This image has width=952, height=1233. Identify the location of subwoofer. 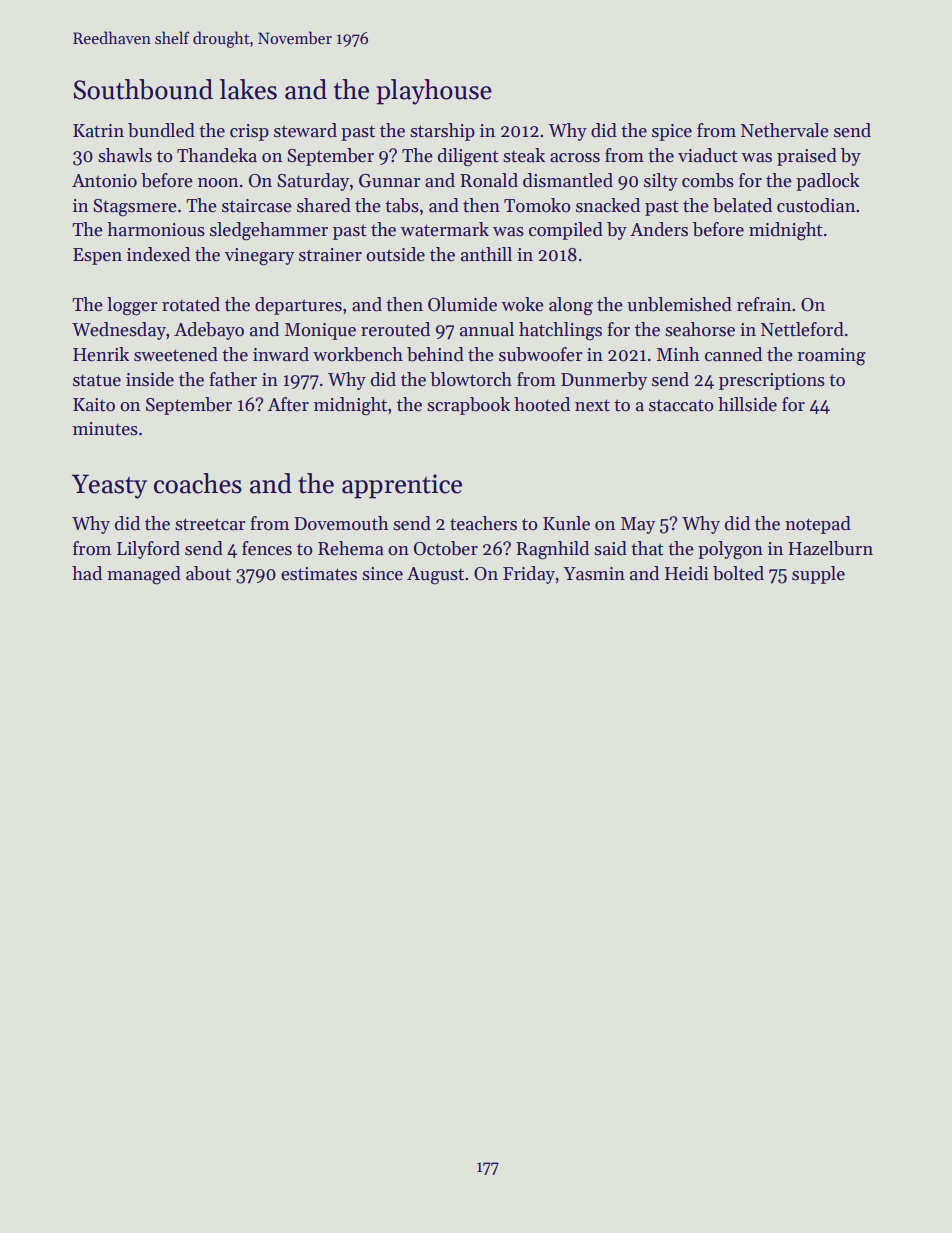
(541, 354).
